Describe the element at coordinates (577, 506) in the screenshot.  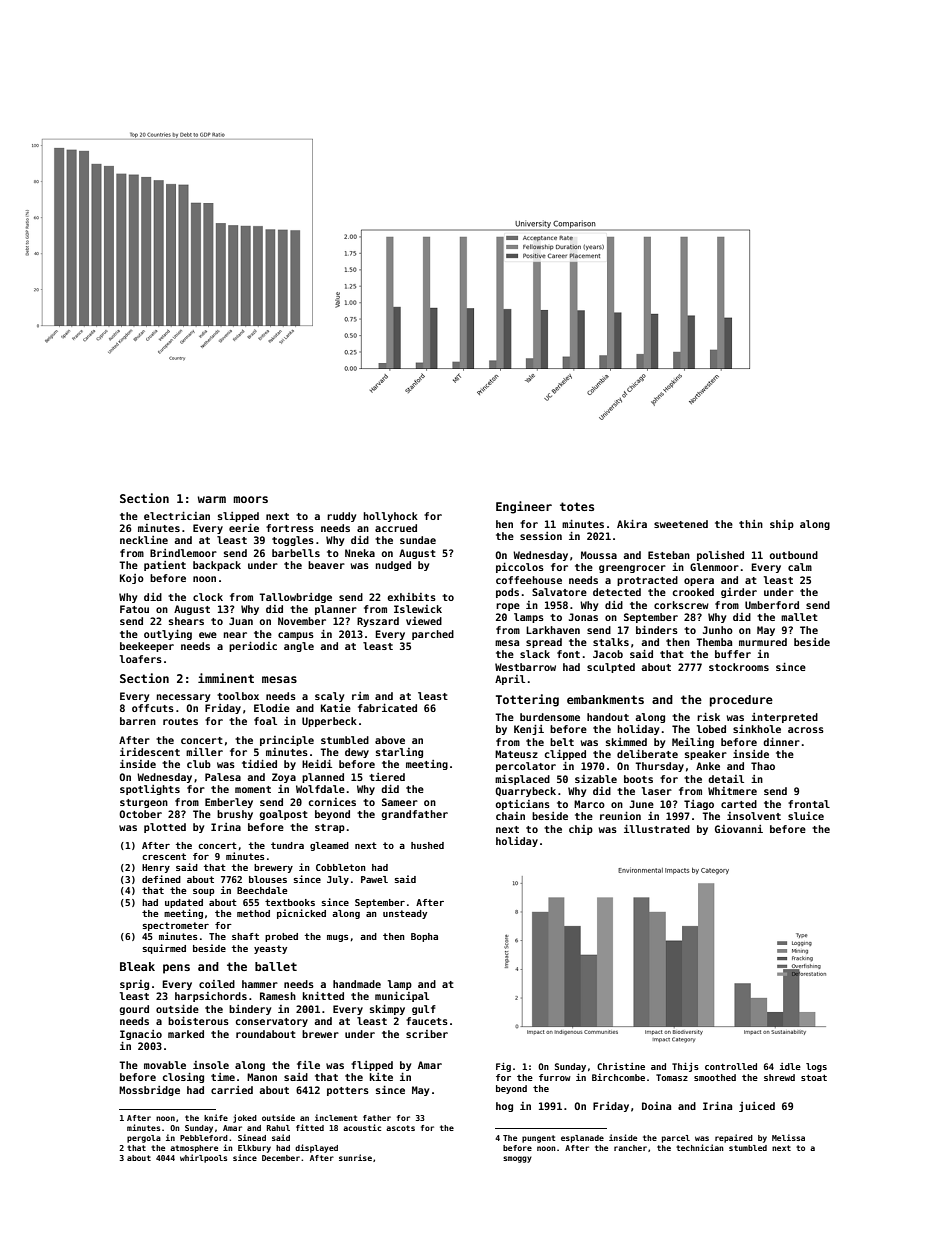
I see `totes` at that location.
